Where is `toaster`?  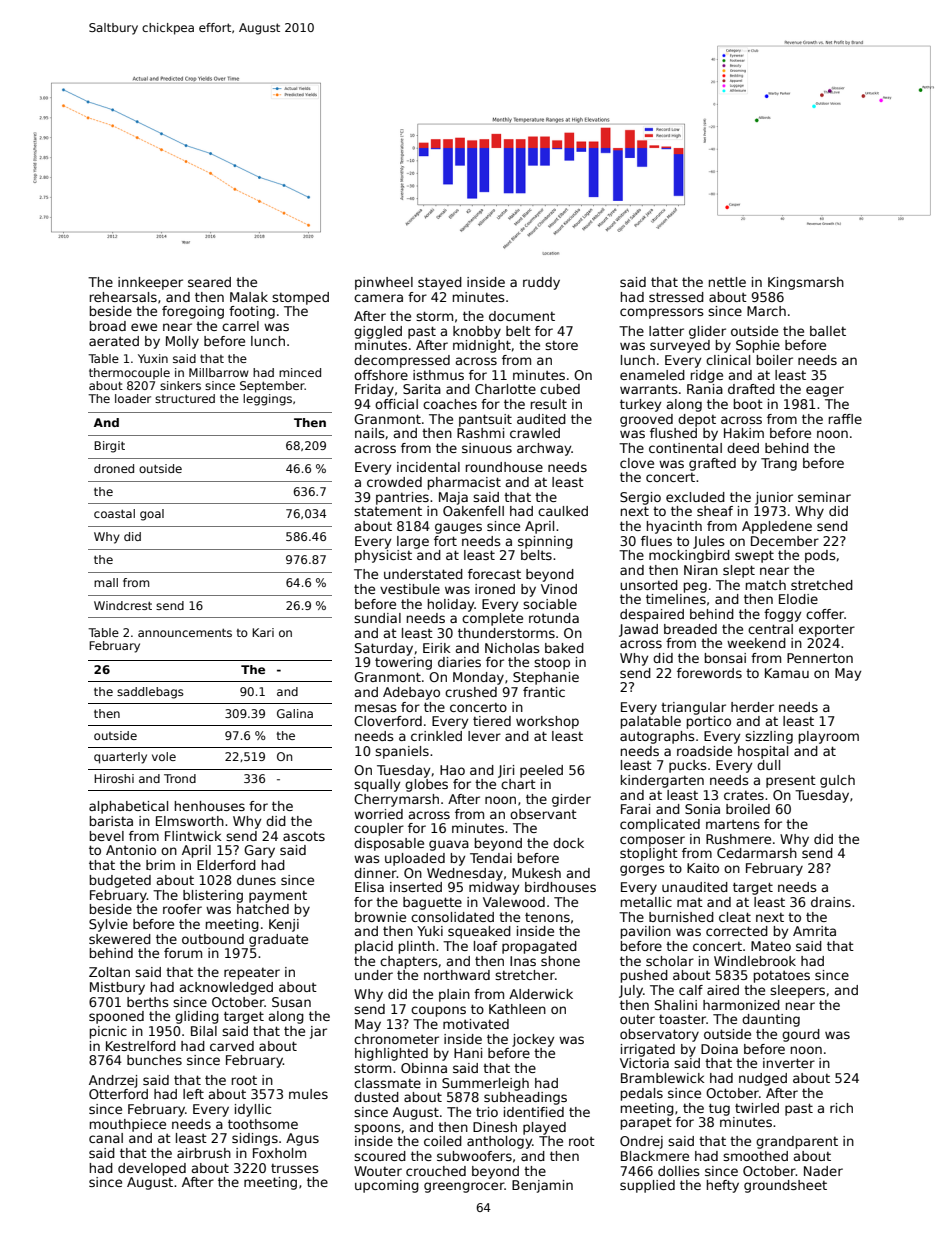
toaster is located at coordinates (682, 1019).
